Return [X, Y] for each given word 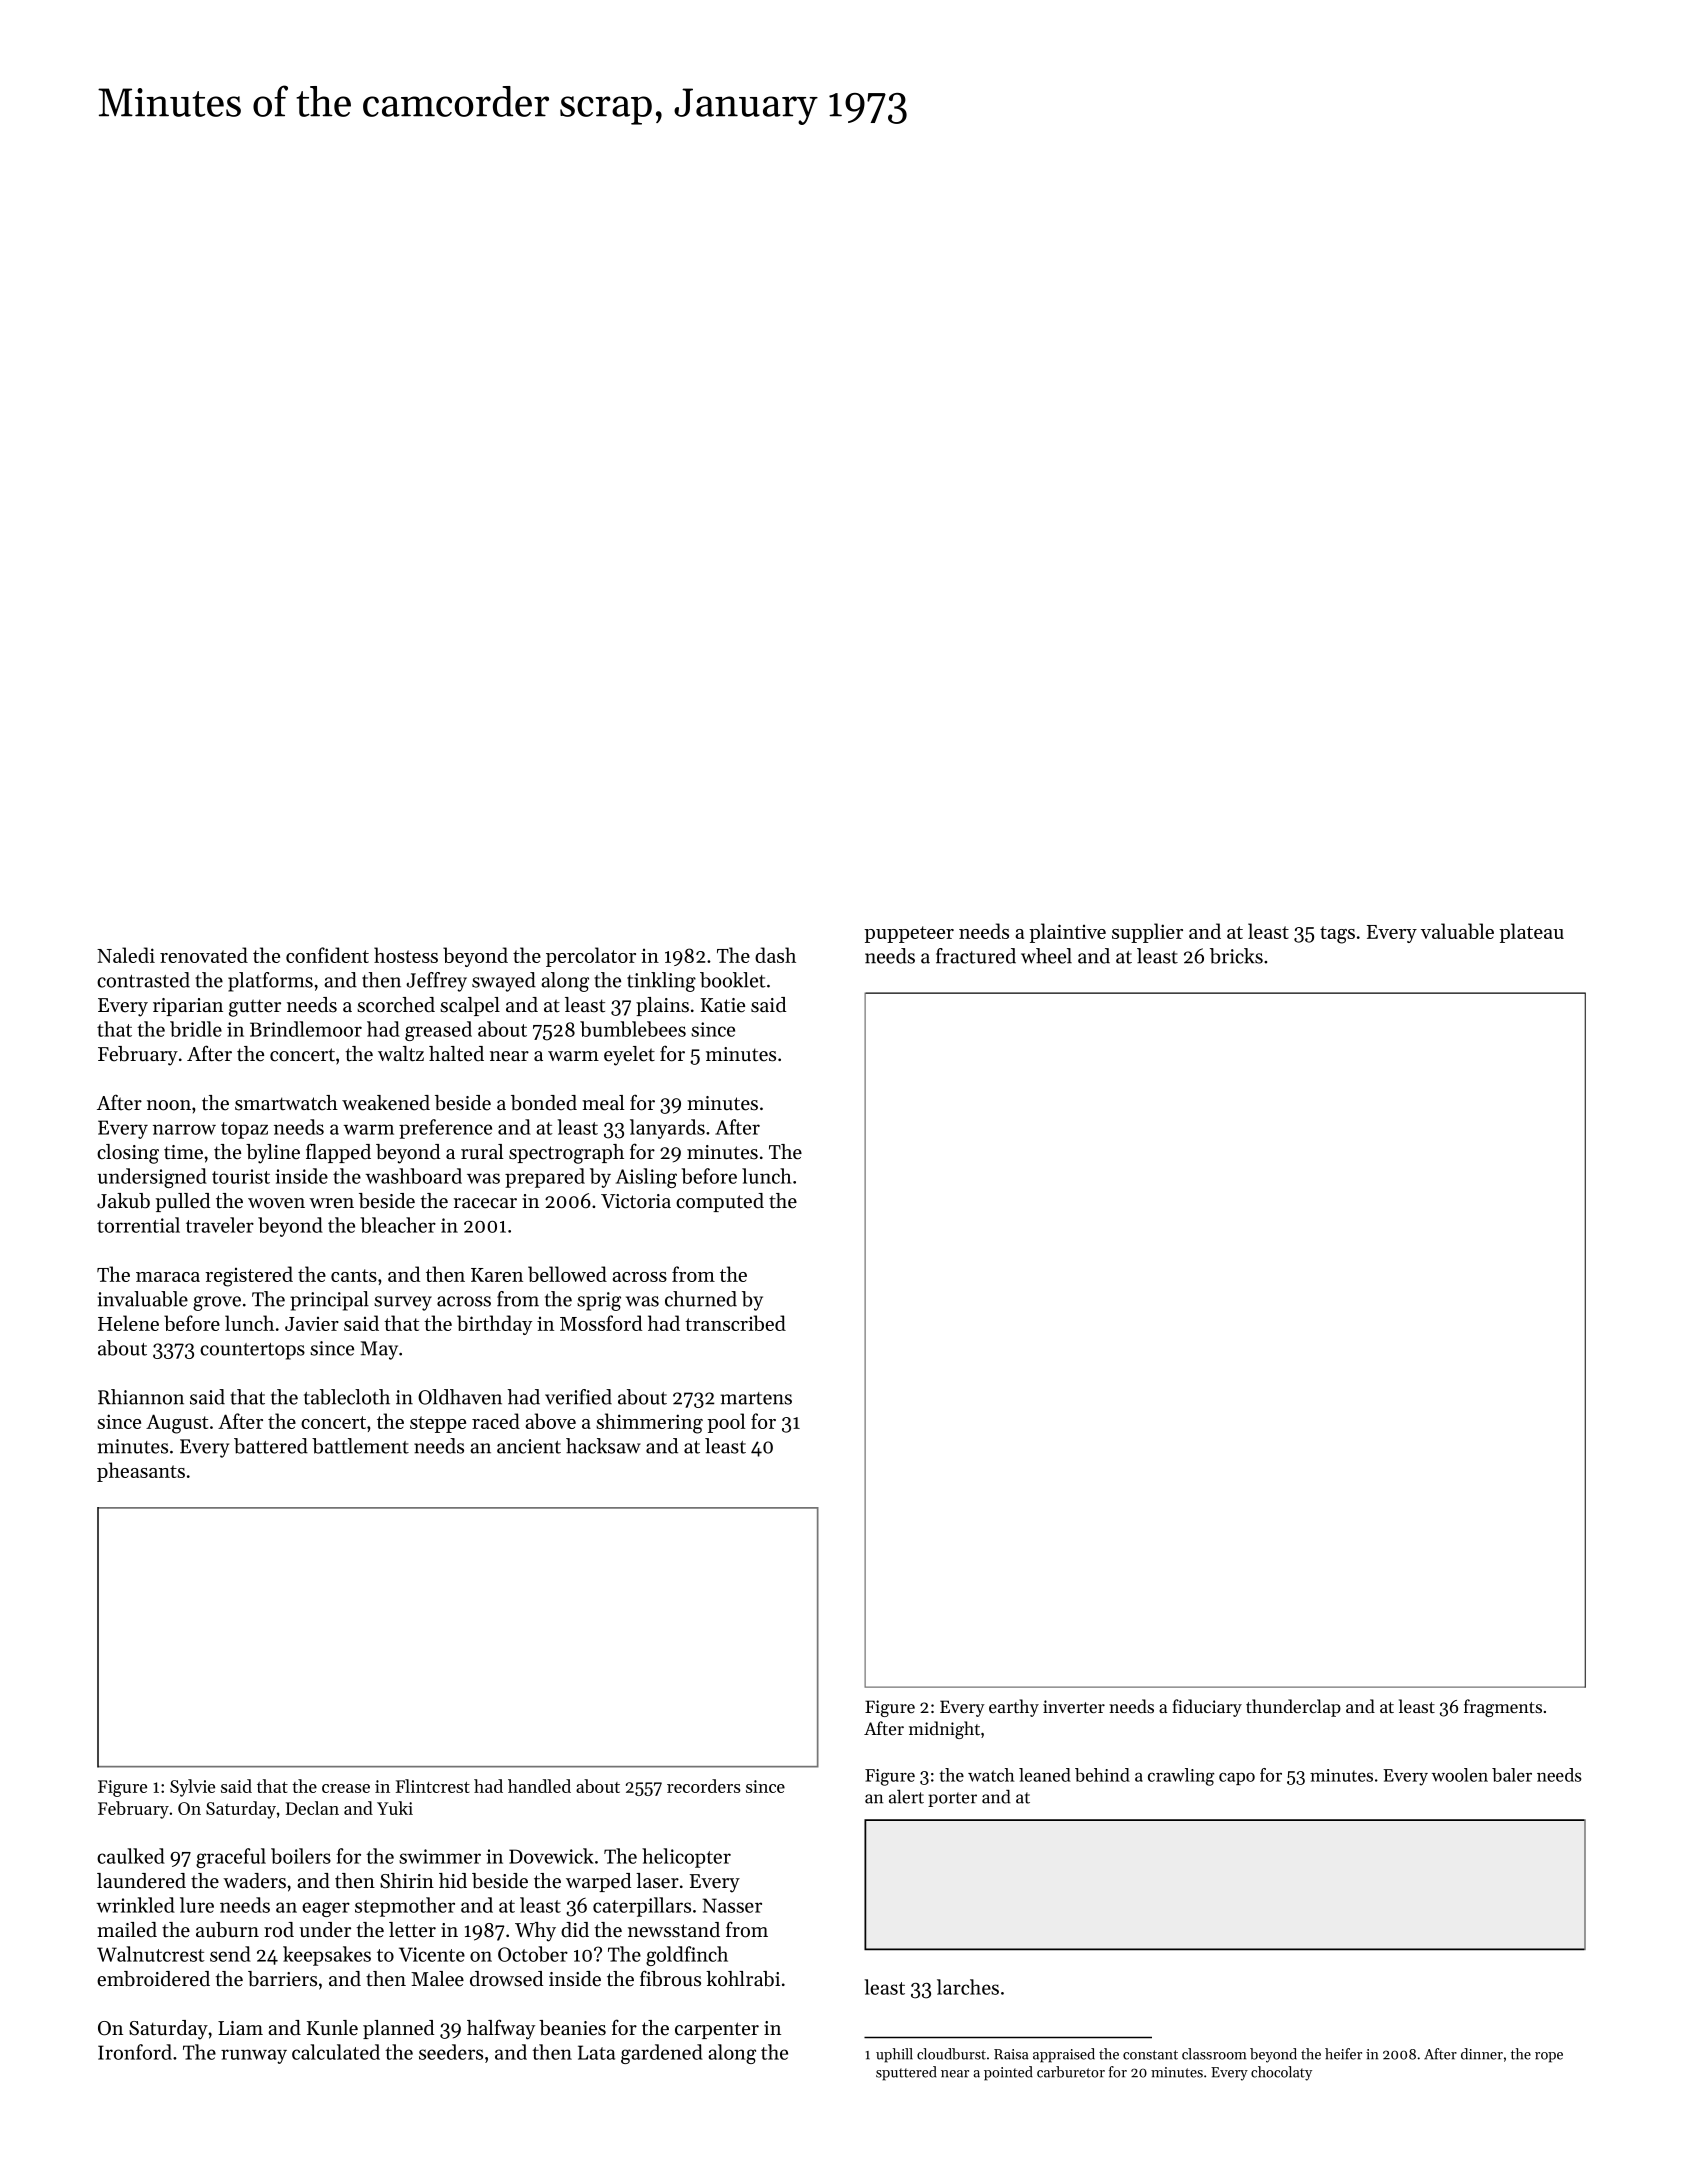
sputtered [906, 2073]
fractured [976, 956]
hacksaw [603, 1446]
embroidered [153, 1979]
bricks [1236, 956]
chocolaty [1281, 2073]
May [379, 1350]
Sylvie [192, 1788]
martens [756, 1398]
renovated [204, 955]
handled [539, 1786]
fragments [1503, 1708]
